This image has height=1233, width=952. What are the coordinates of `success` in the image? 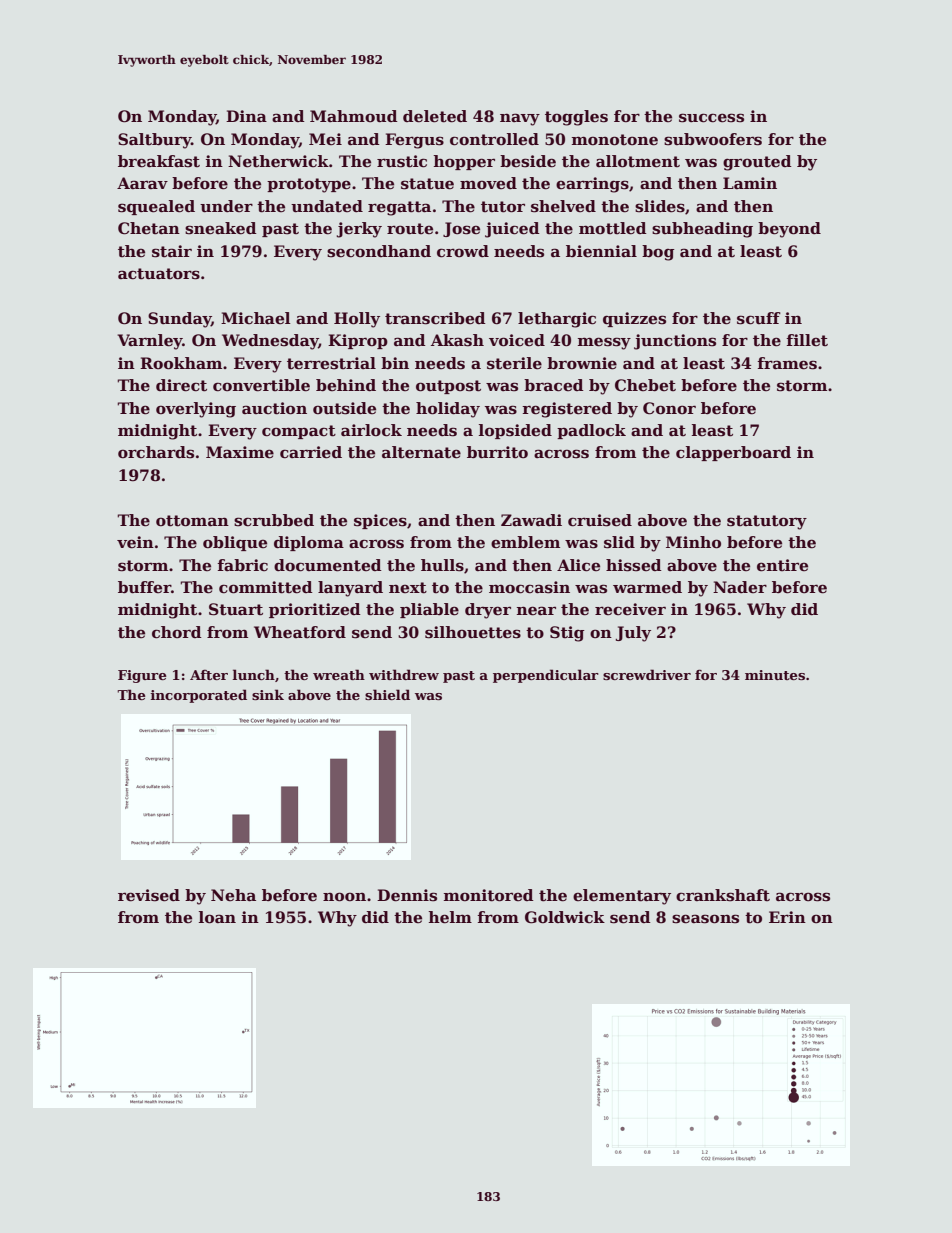 It's located at (711, 118).
